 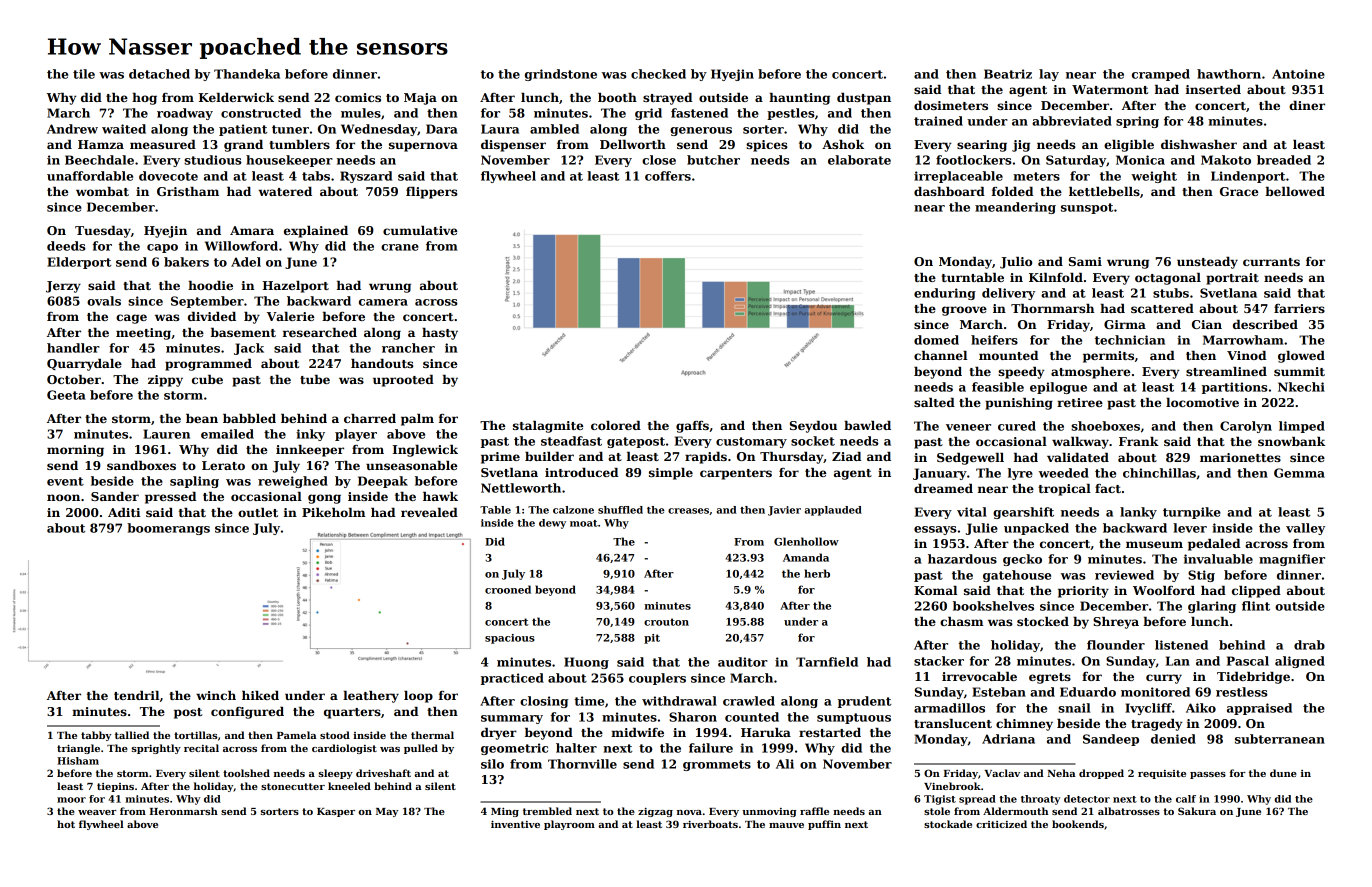 What do you see at coordinates (949, 191) in the screenshot?
I see `dashboard` at bounding box center [949, 191].
